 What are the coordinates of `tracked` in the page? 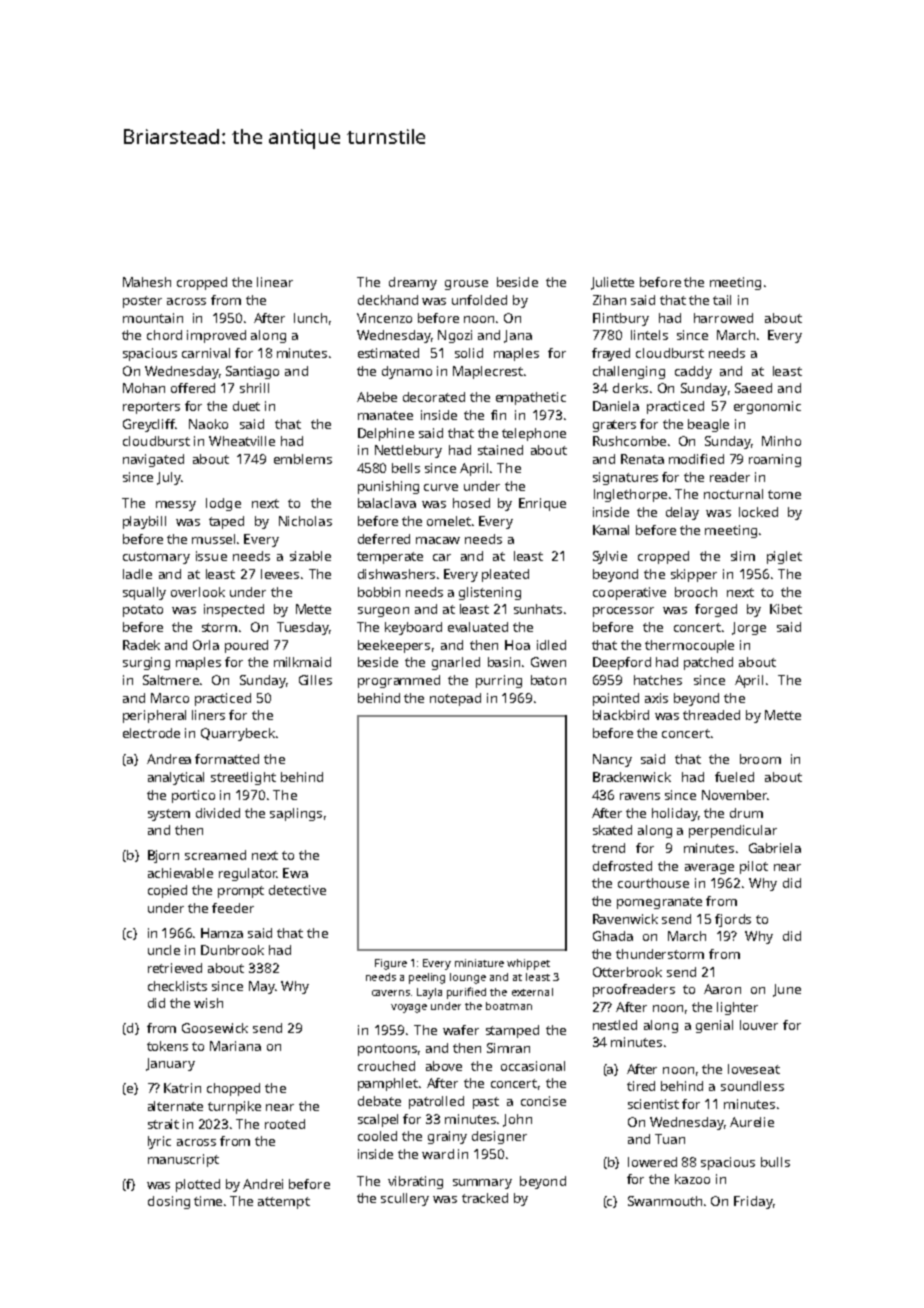 It's located at (485, 1198).
